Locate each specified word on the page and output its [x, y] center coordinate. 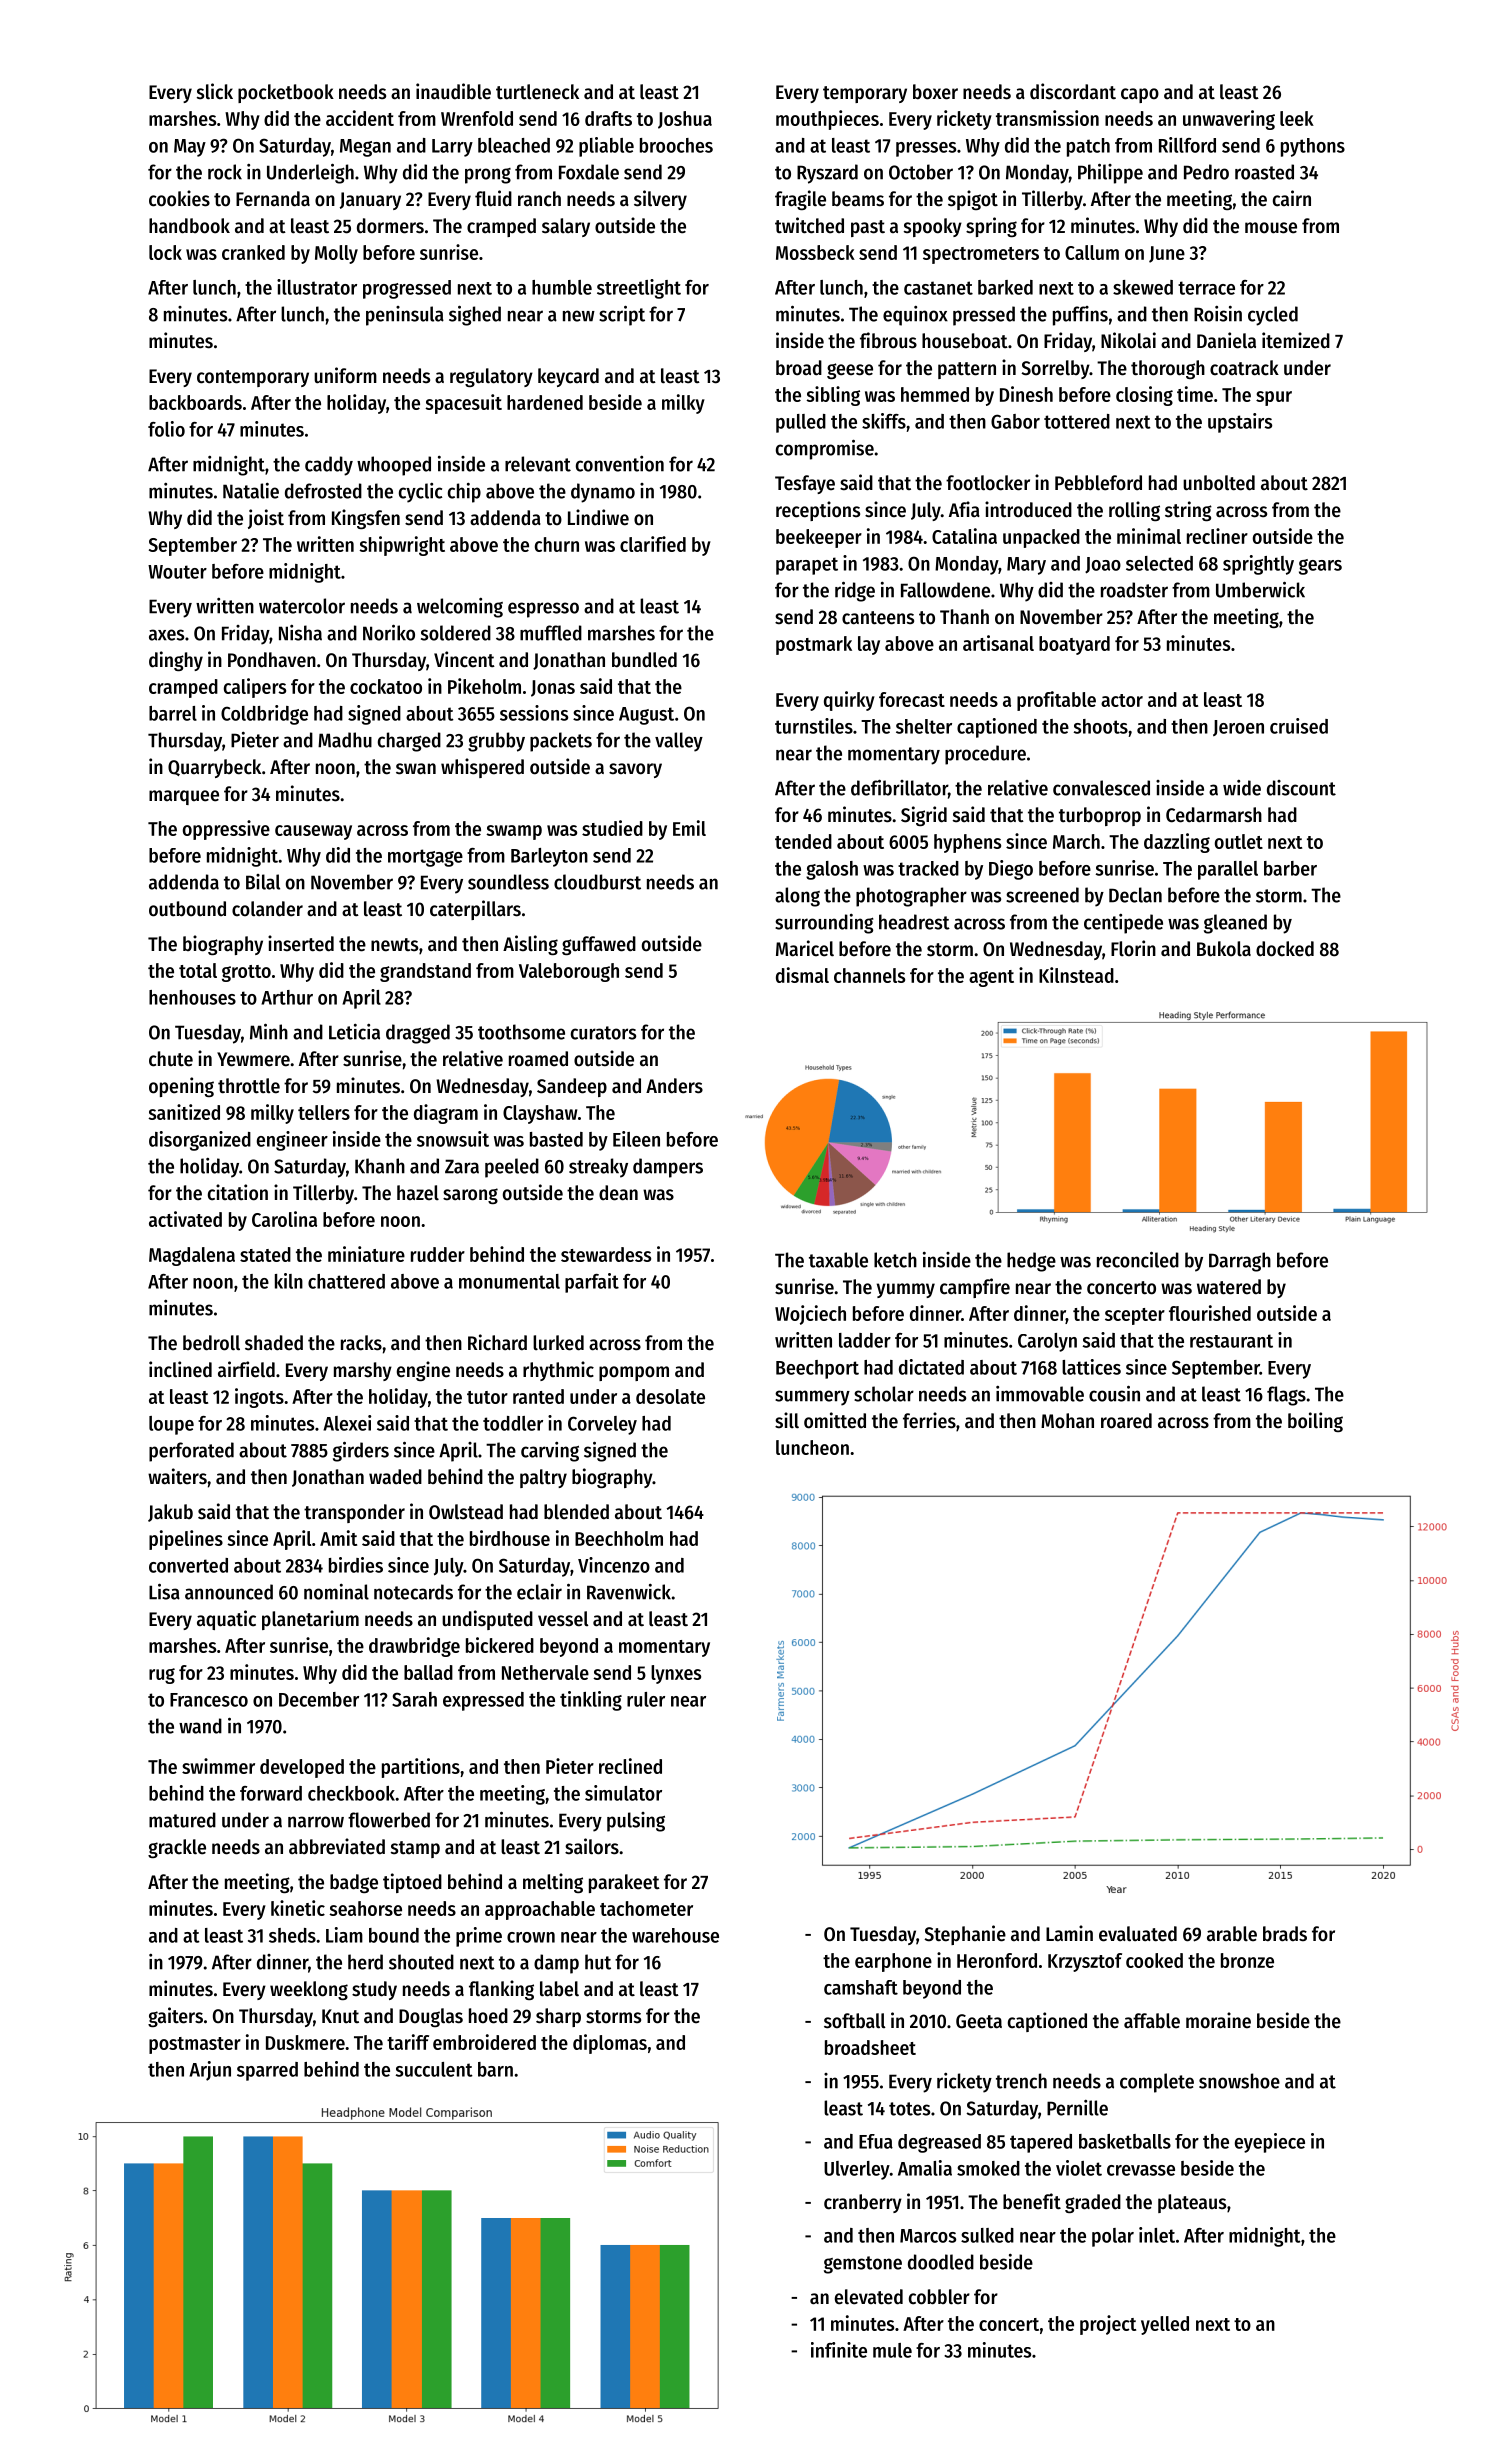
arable [1232, 1934]
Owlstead [466, 1512]
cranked [253, 252]
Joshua [685, 120]
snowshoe [1239, 2081]
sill [787, 1420]
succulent [434, 2069]
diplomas [610, 2044]
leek [1297, 118]
